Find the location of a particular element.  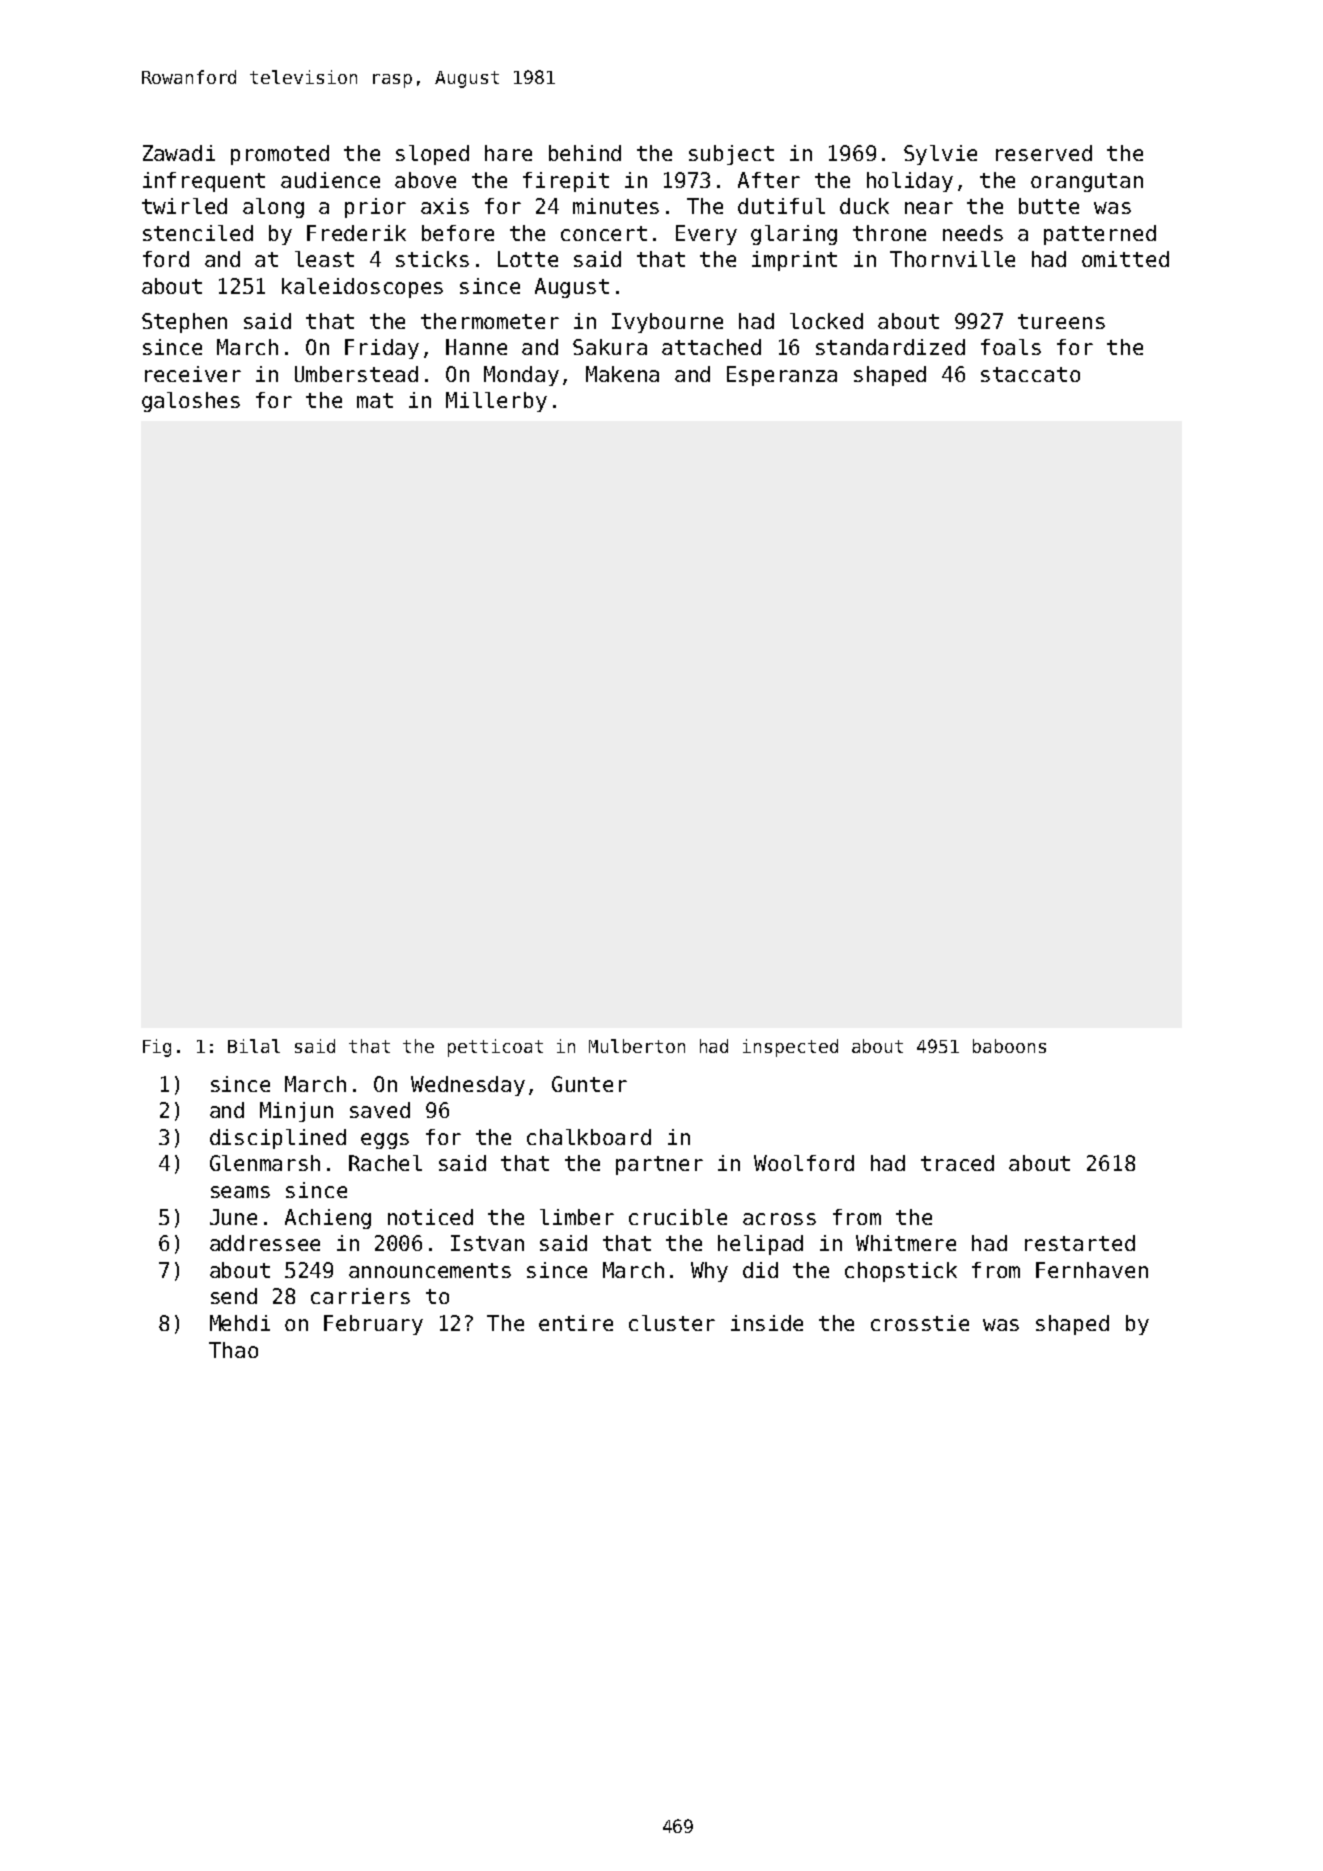

Friday is located at coordinates (382, 349).
